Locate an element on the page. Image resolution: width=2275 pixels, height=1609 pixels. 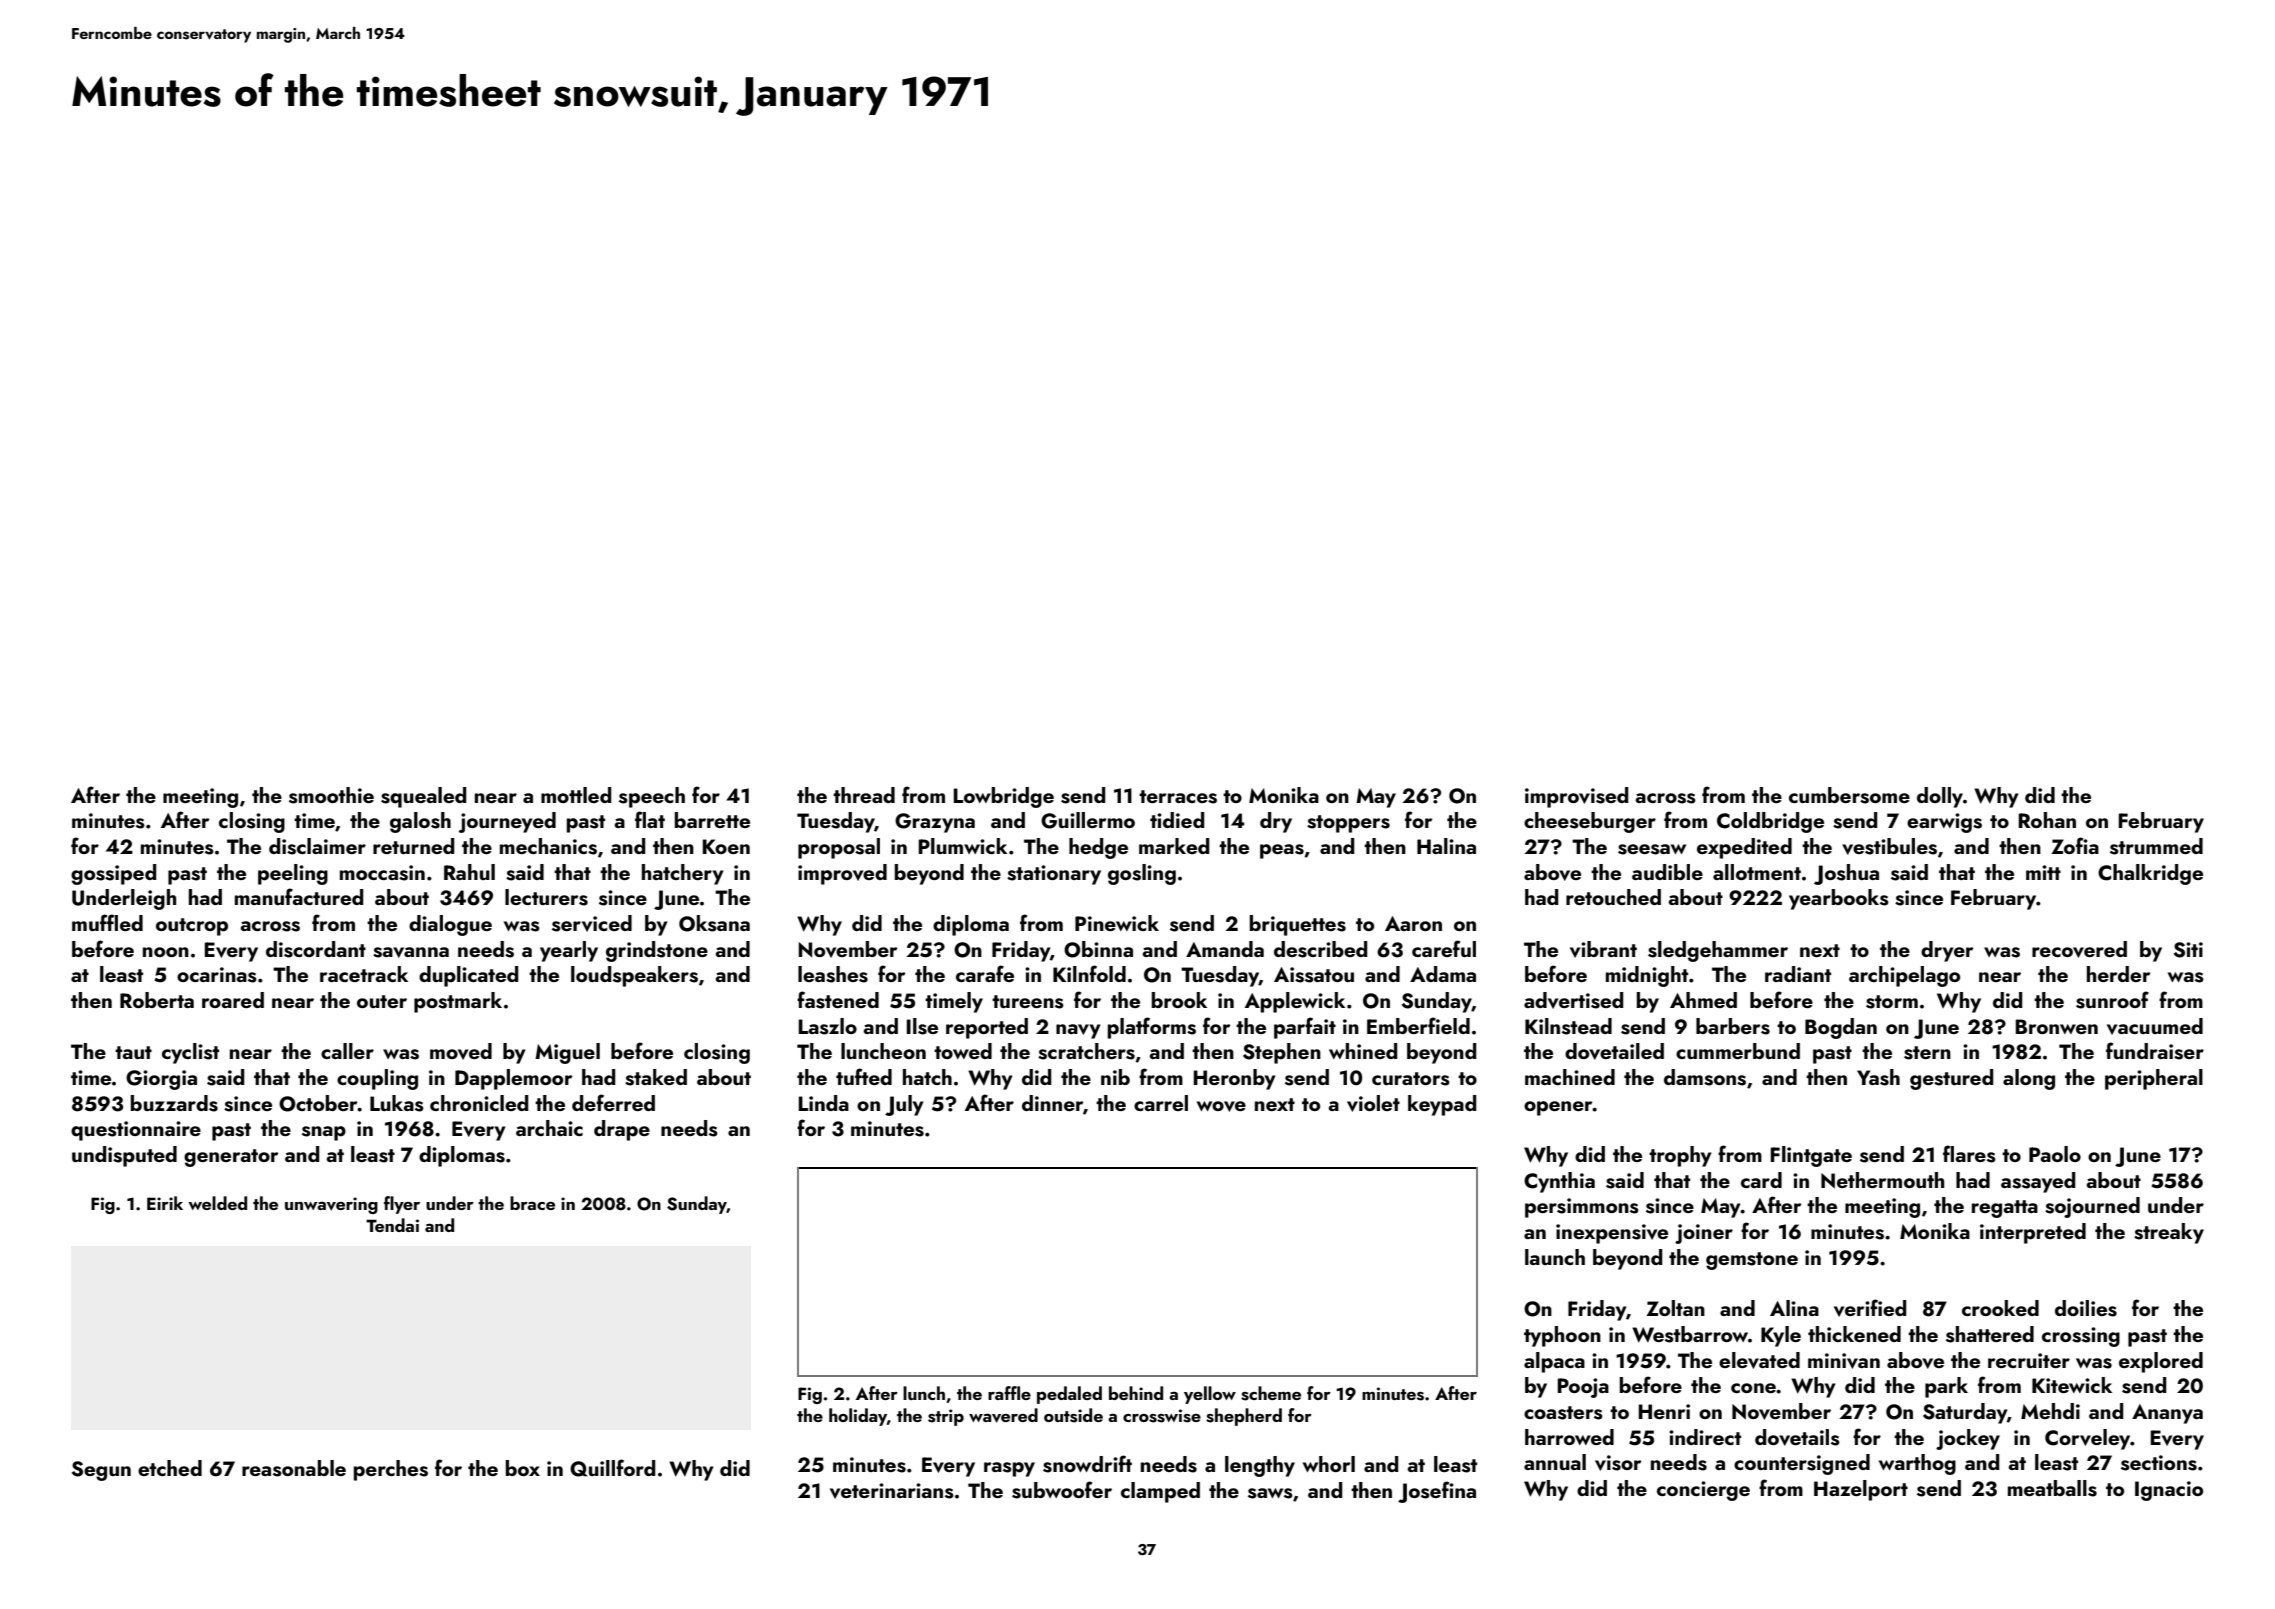
Stephen is located at coordinates (1282, 1053).
